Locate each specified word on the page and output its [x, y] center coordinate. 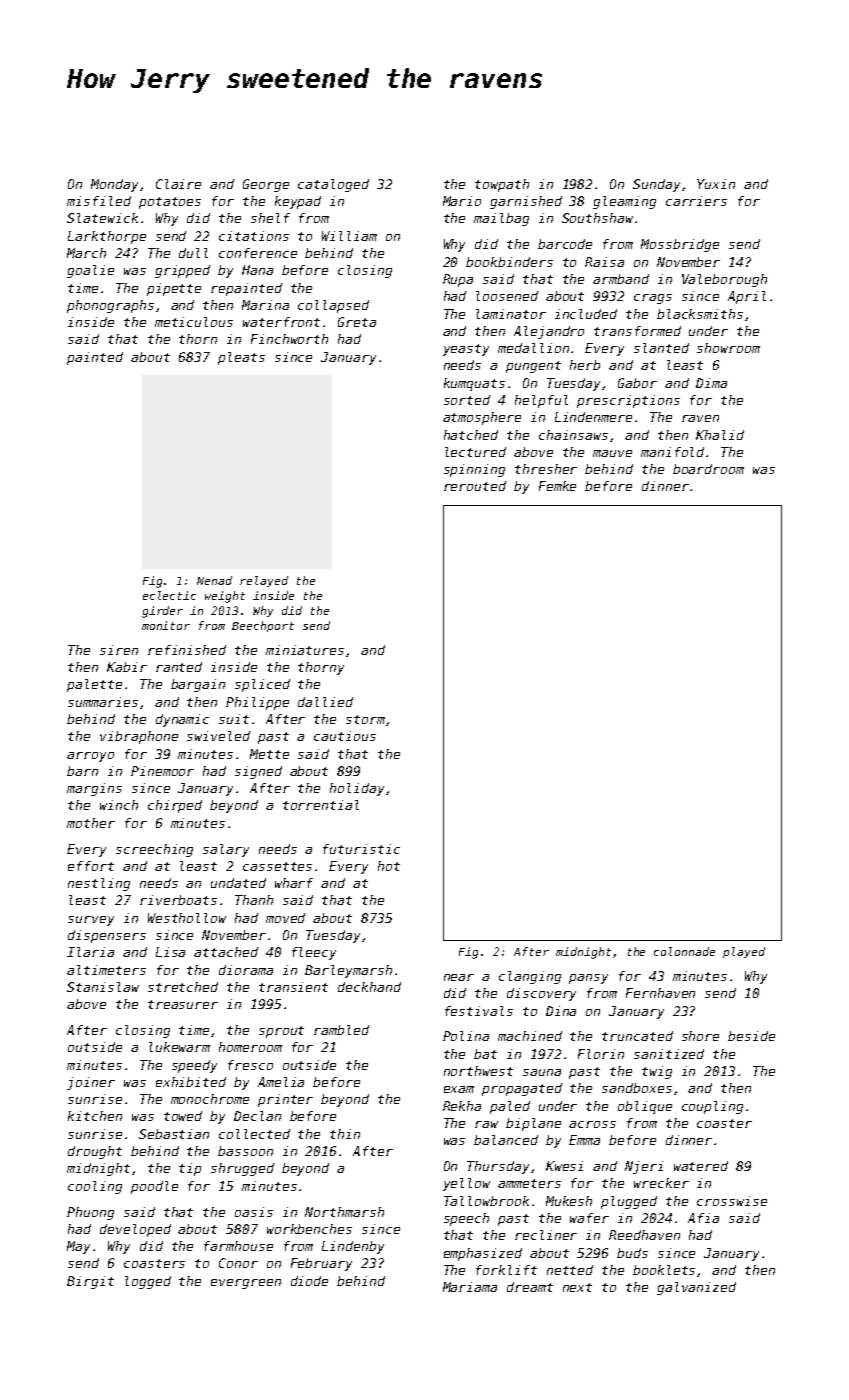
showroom [728, 348]
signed [258, 772]
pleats [241, 358]
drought [95, 1152]
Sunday [656, 185]
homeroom [250, 1047]
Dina [561, 1011]
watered [701, 1166]
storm [365, 719]
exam [459, 1089]
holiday [357, 789]
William [349, 236]
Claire [178, 184]
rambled [341, 1030]
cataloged [333, 185]
